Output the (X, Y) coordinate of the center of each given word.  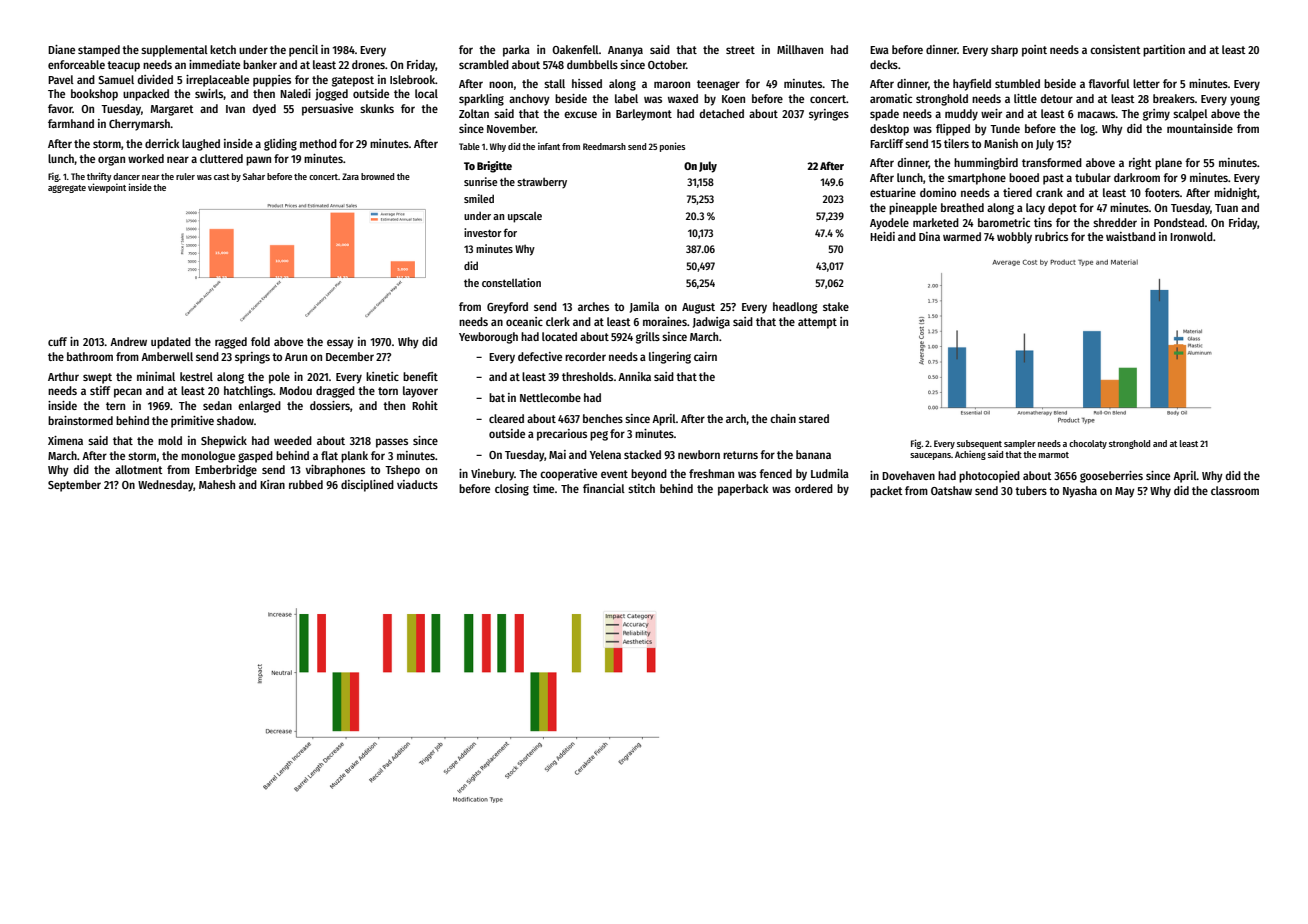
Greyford (507, 308)
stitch (641, 488)
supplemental (174, 51)
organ (111, 161)
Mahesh (217, 484)
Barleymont (644, 115)
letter (1146, 83)
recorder (585, 356)
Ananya (625, 51)
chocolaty (1088, 444)
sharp (1004, 51)
